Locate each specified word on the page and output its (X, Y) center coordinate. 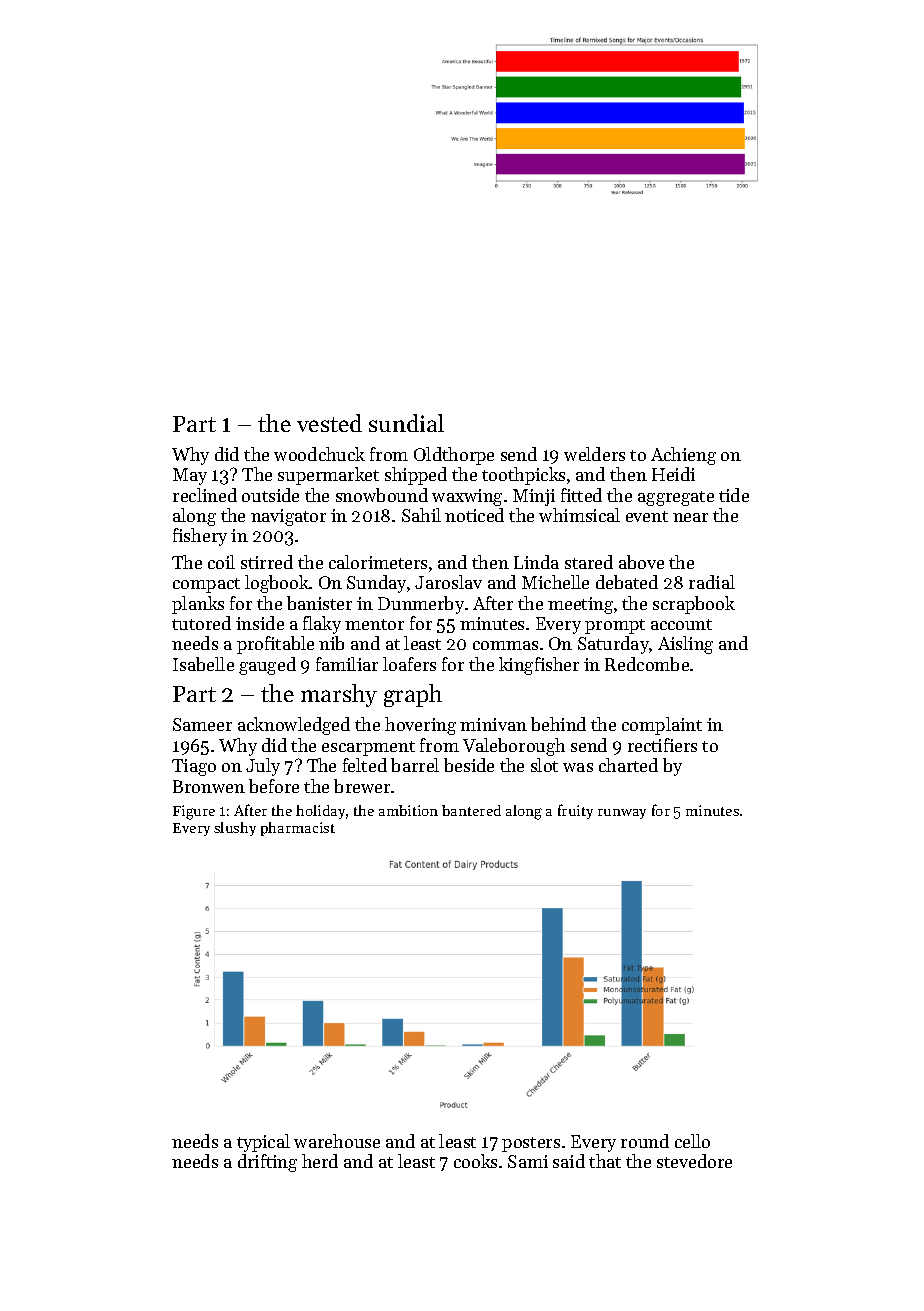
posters (531, 1144)
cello (692, 1141)
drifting (267, 1163)
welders (594, 454)
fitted (581, 495)
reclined (205, 495)
